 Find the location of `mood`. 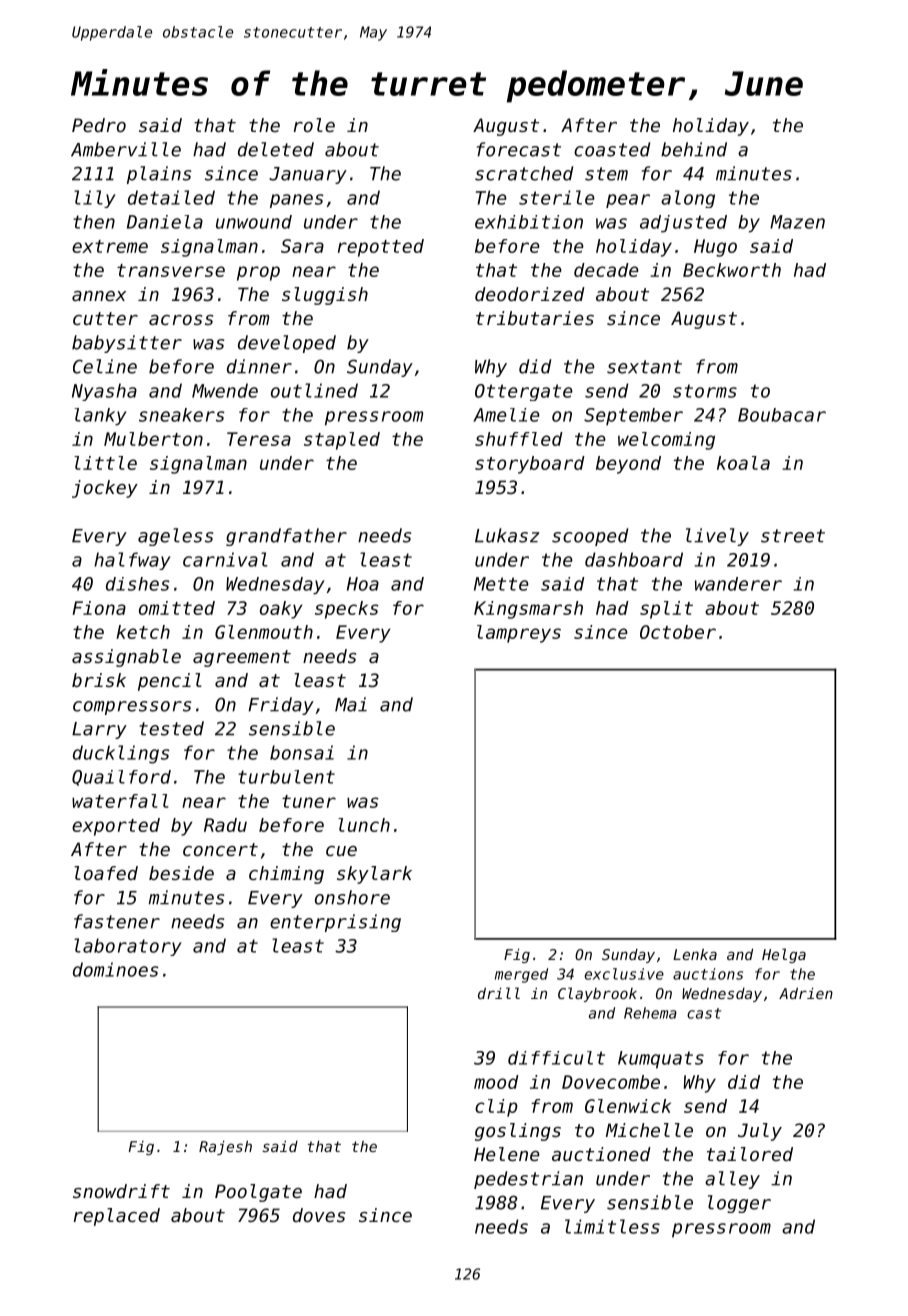

mood is located at coordinates (496, 1082).
